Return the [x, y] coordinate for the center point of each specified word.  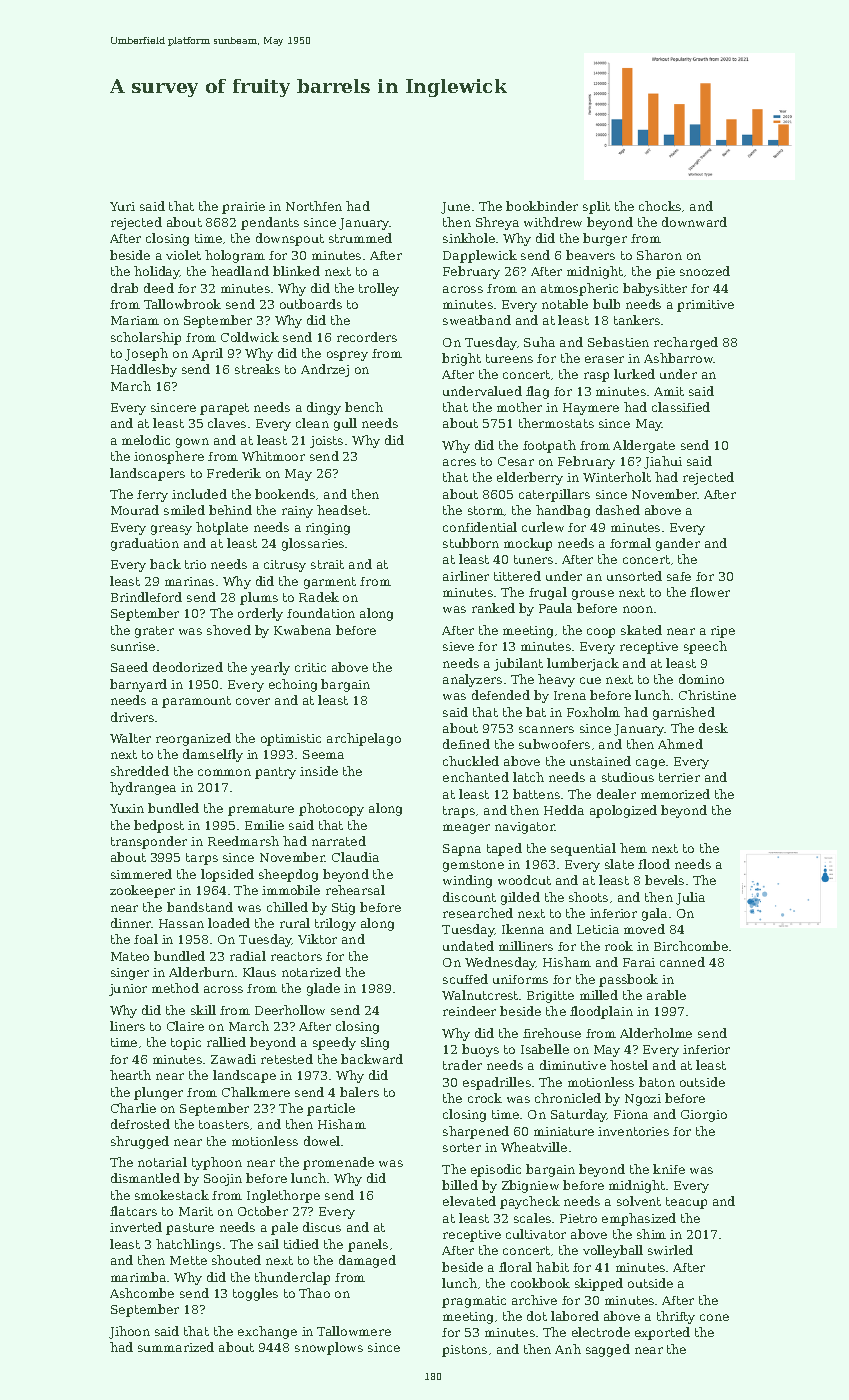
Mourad [135, 510]
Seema [323, 754]
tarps [202, 859]
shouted [236, 1260]
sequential [583, 849]
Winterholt [617, 477]
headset [342, 510]
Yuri [122, 206]
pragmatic [474, 1302]
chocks [660, 206]
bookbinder [542, 206]
